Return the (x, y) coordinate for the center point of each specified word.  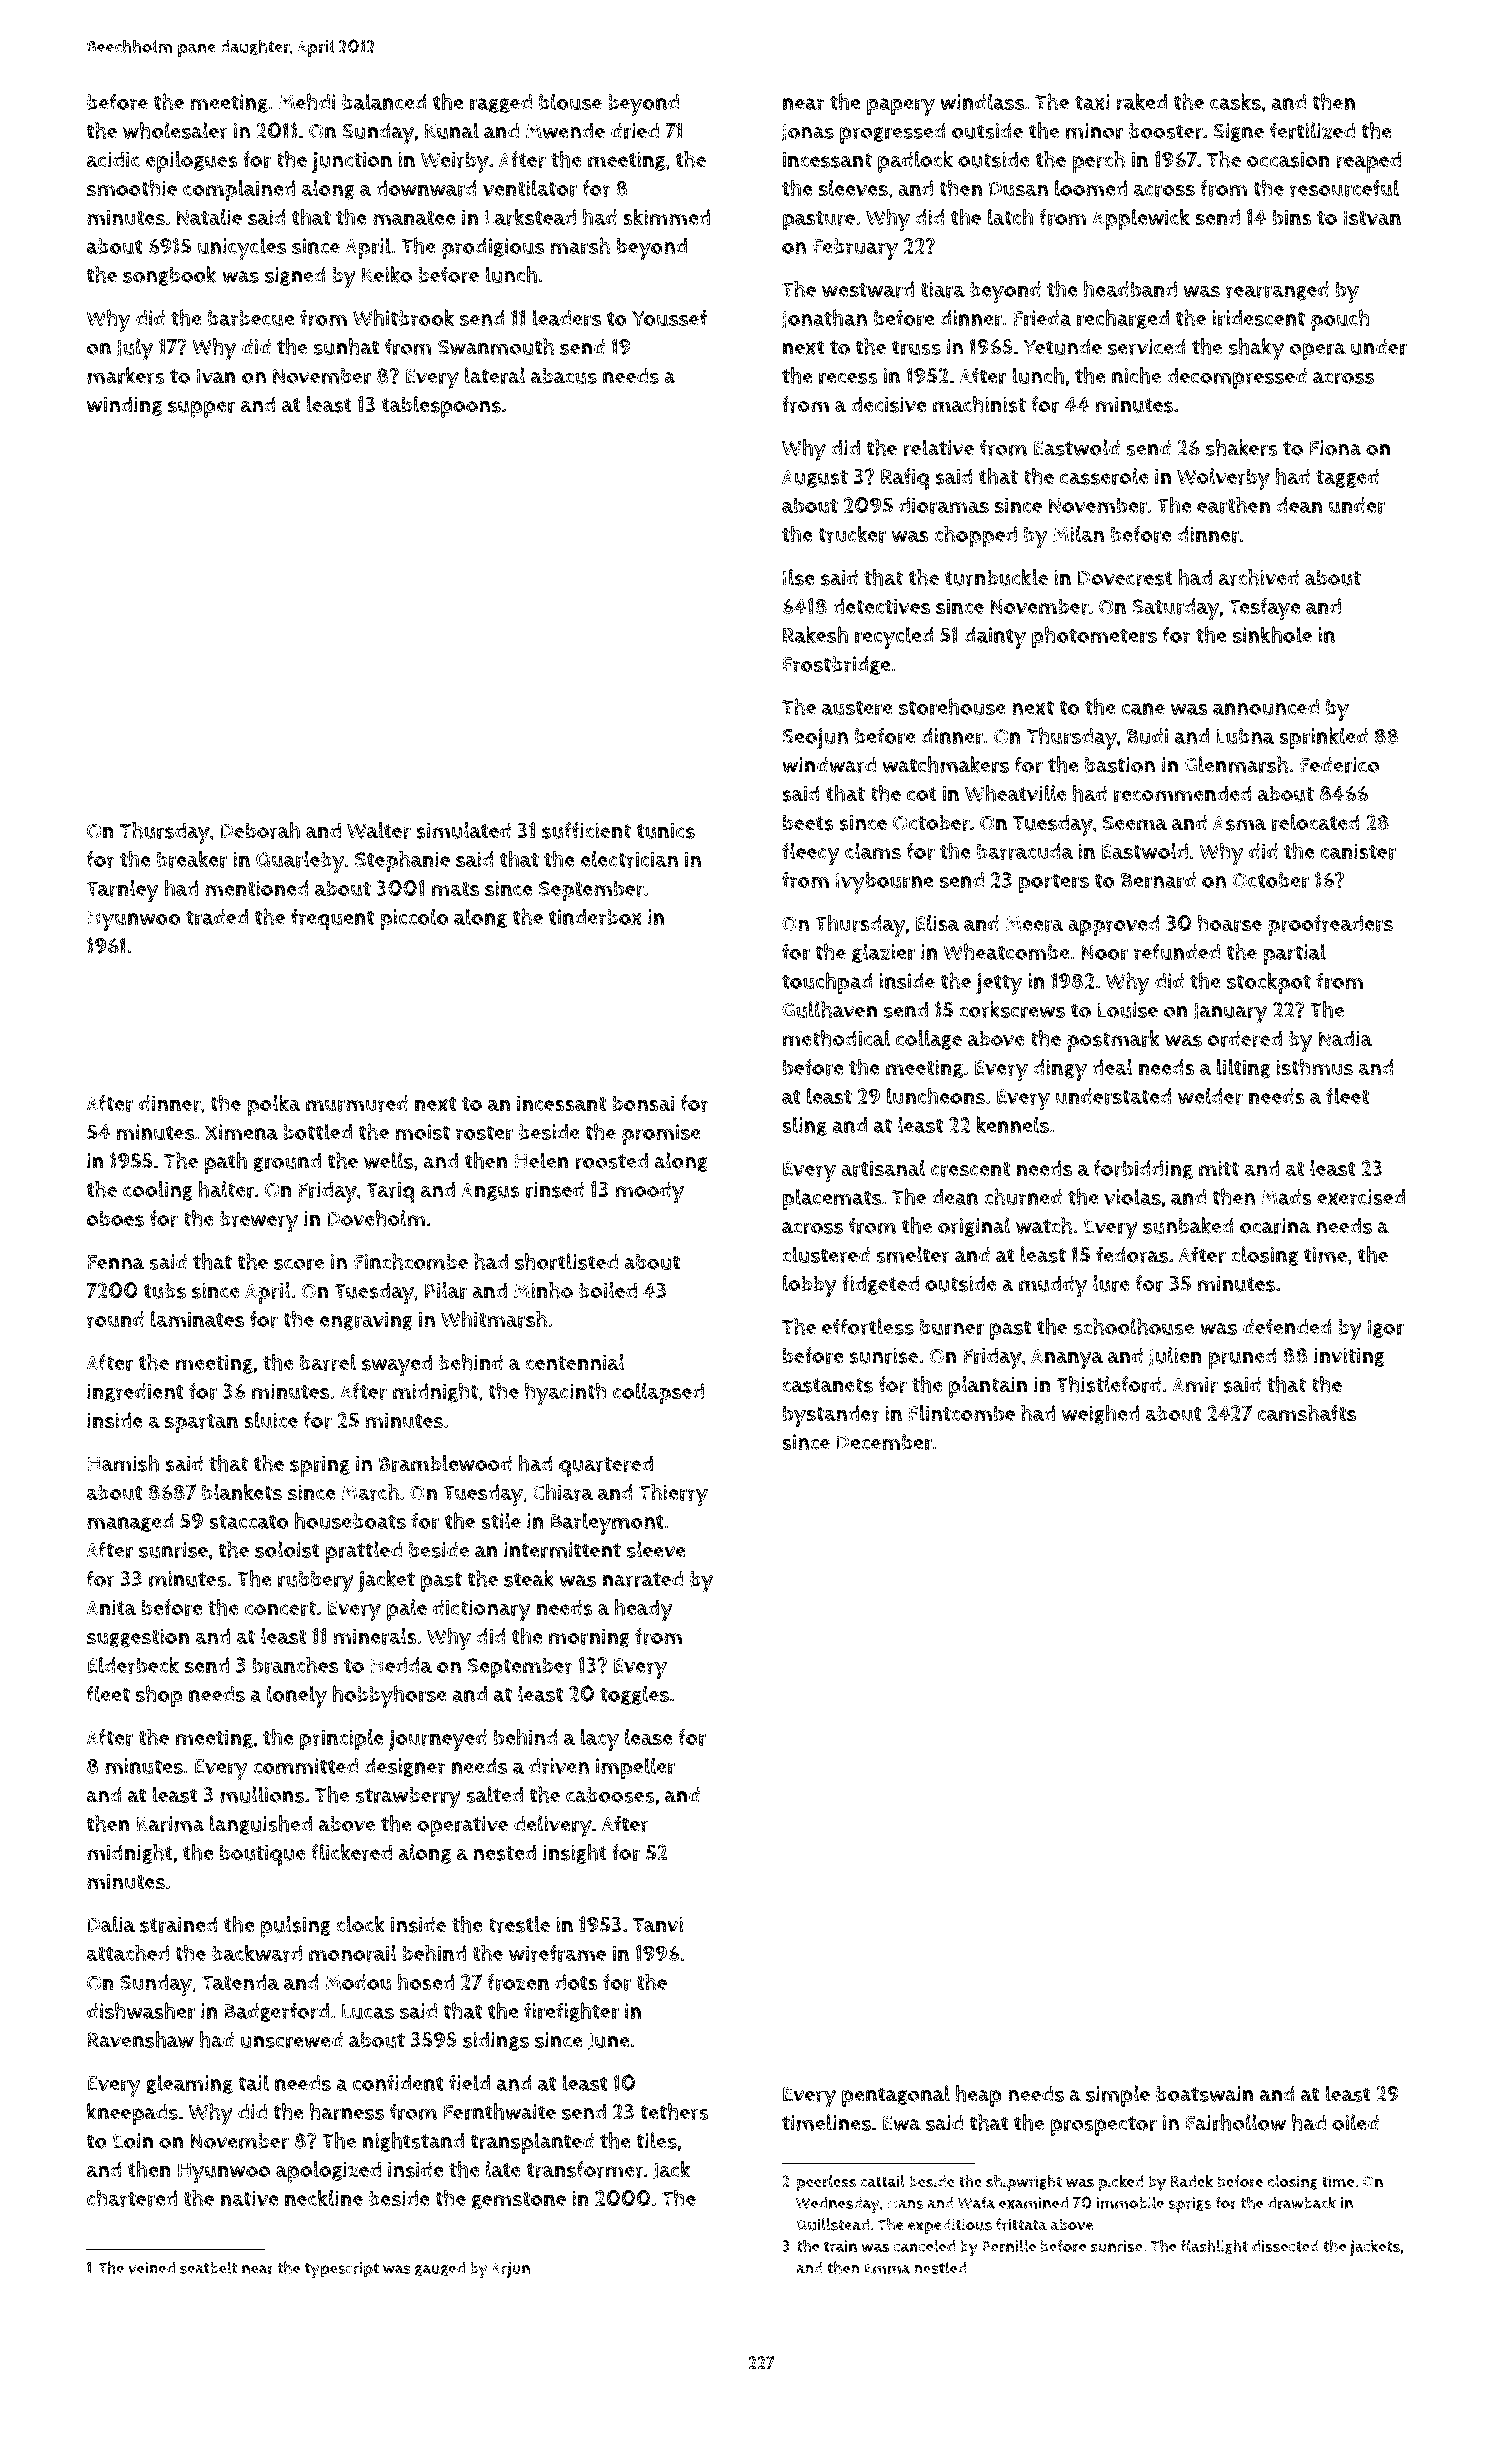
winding (124, 406)
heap (979, 2096)
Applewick (1141, 219)
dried (635, 131)
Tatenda (240, 1982)
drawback (1302, 2202)
